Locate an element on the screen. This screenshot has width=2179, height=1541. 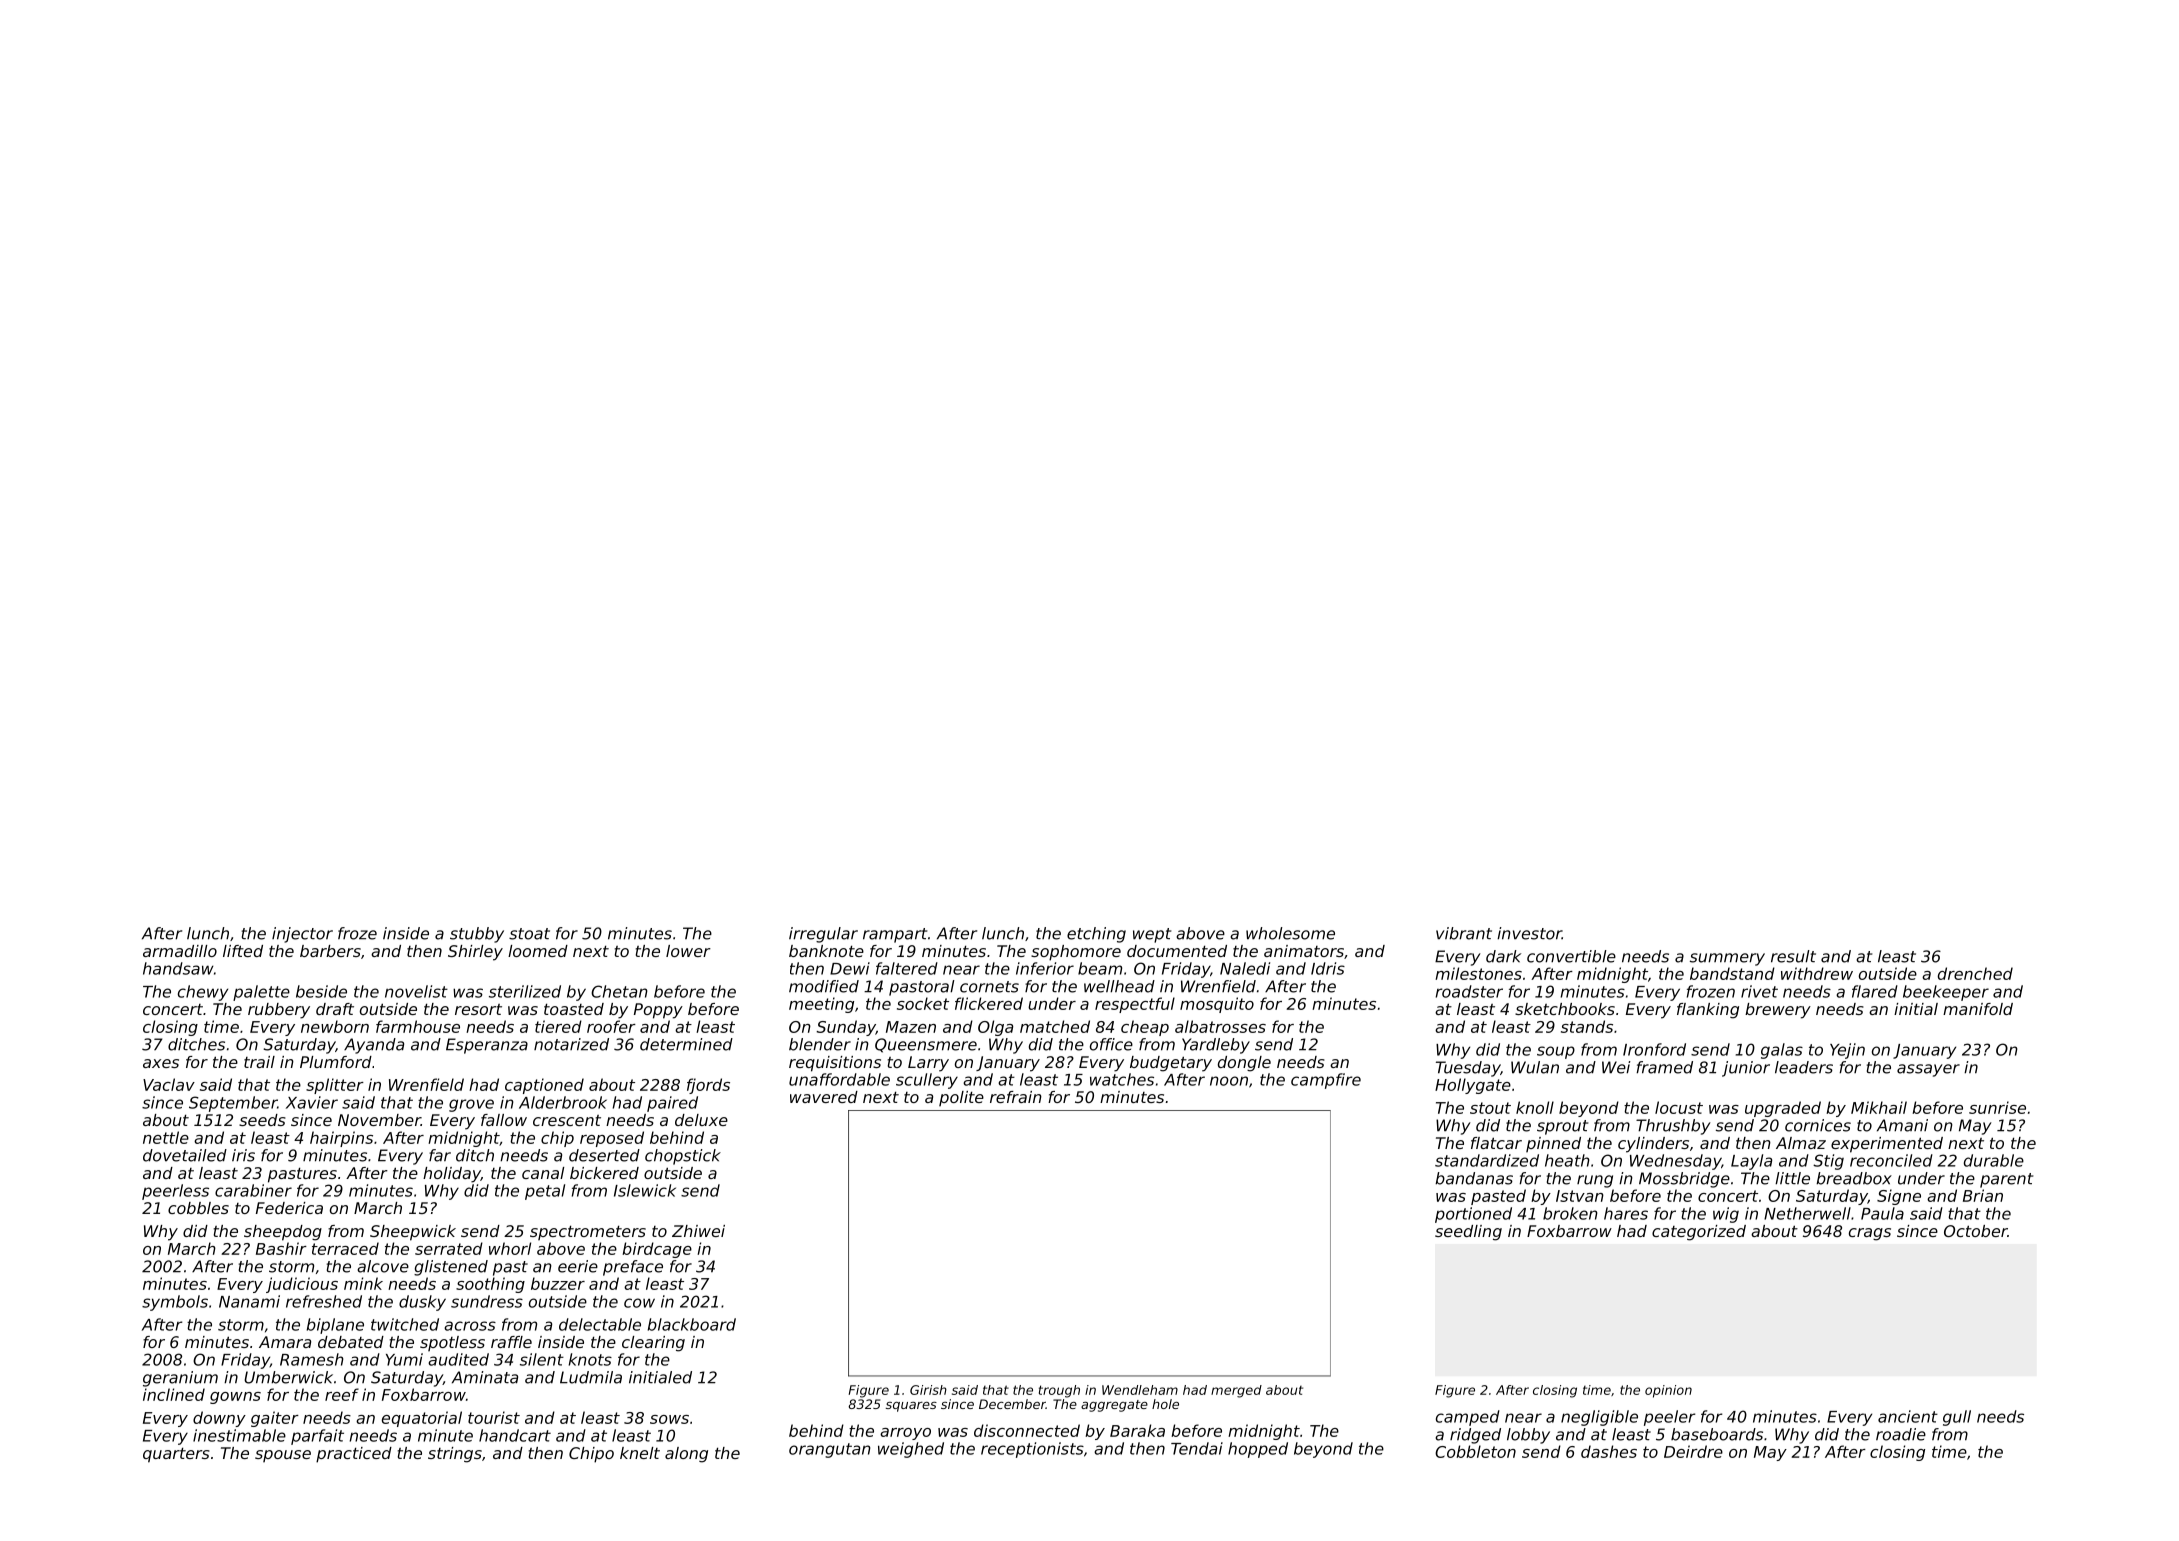
investor is located at coordinates (1529, 933).
